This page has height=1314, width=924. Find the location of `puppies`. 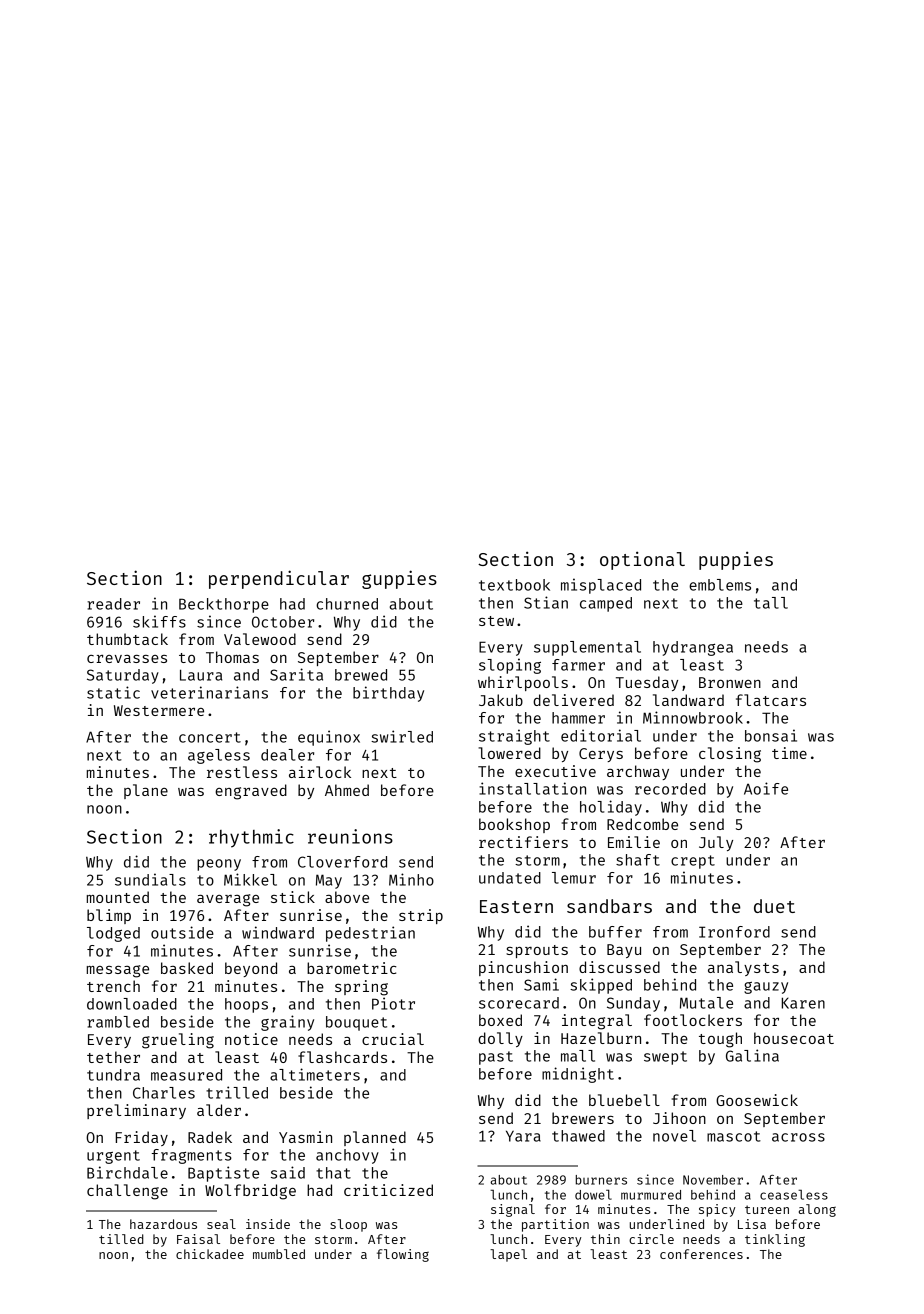

puppies is located at coordinates (736, 560).
